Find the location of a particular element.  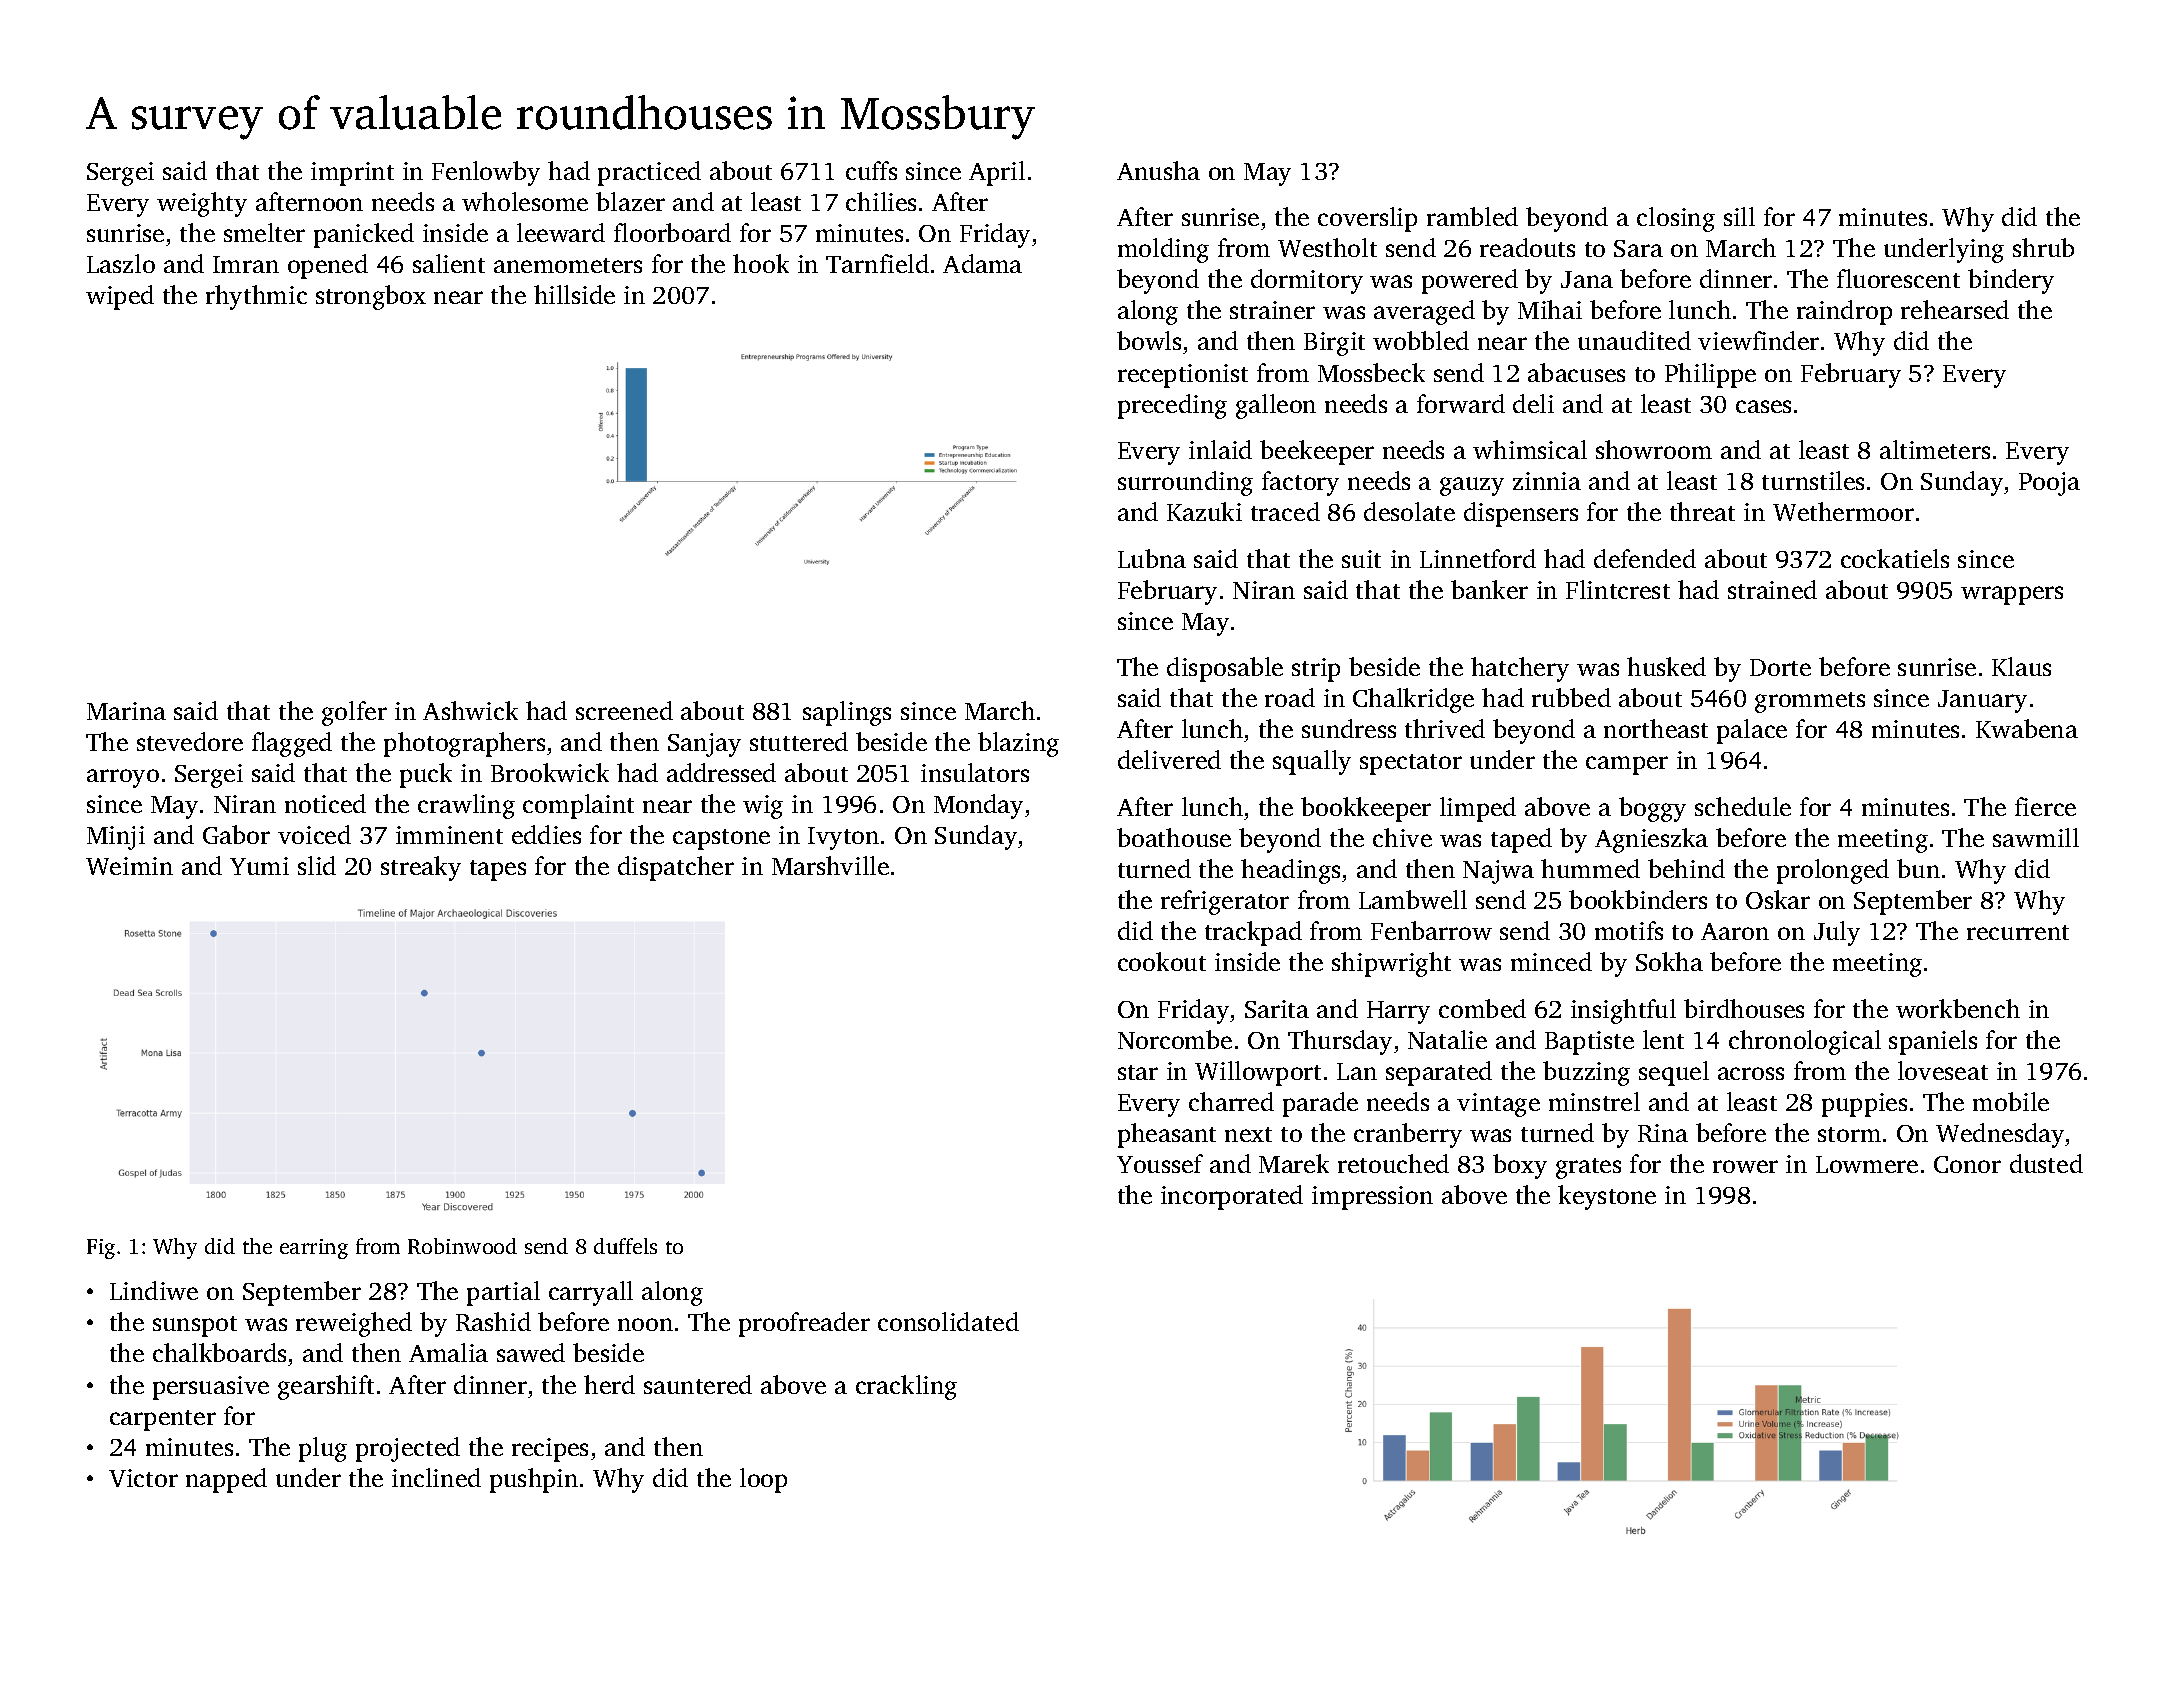

Marshville is located at coordinates (830, 865).
